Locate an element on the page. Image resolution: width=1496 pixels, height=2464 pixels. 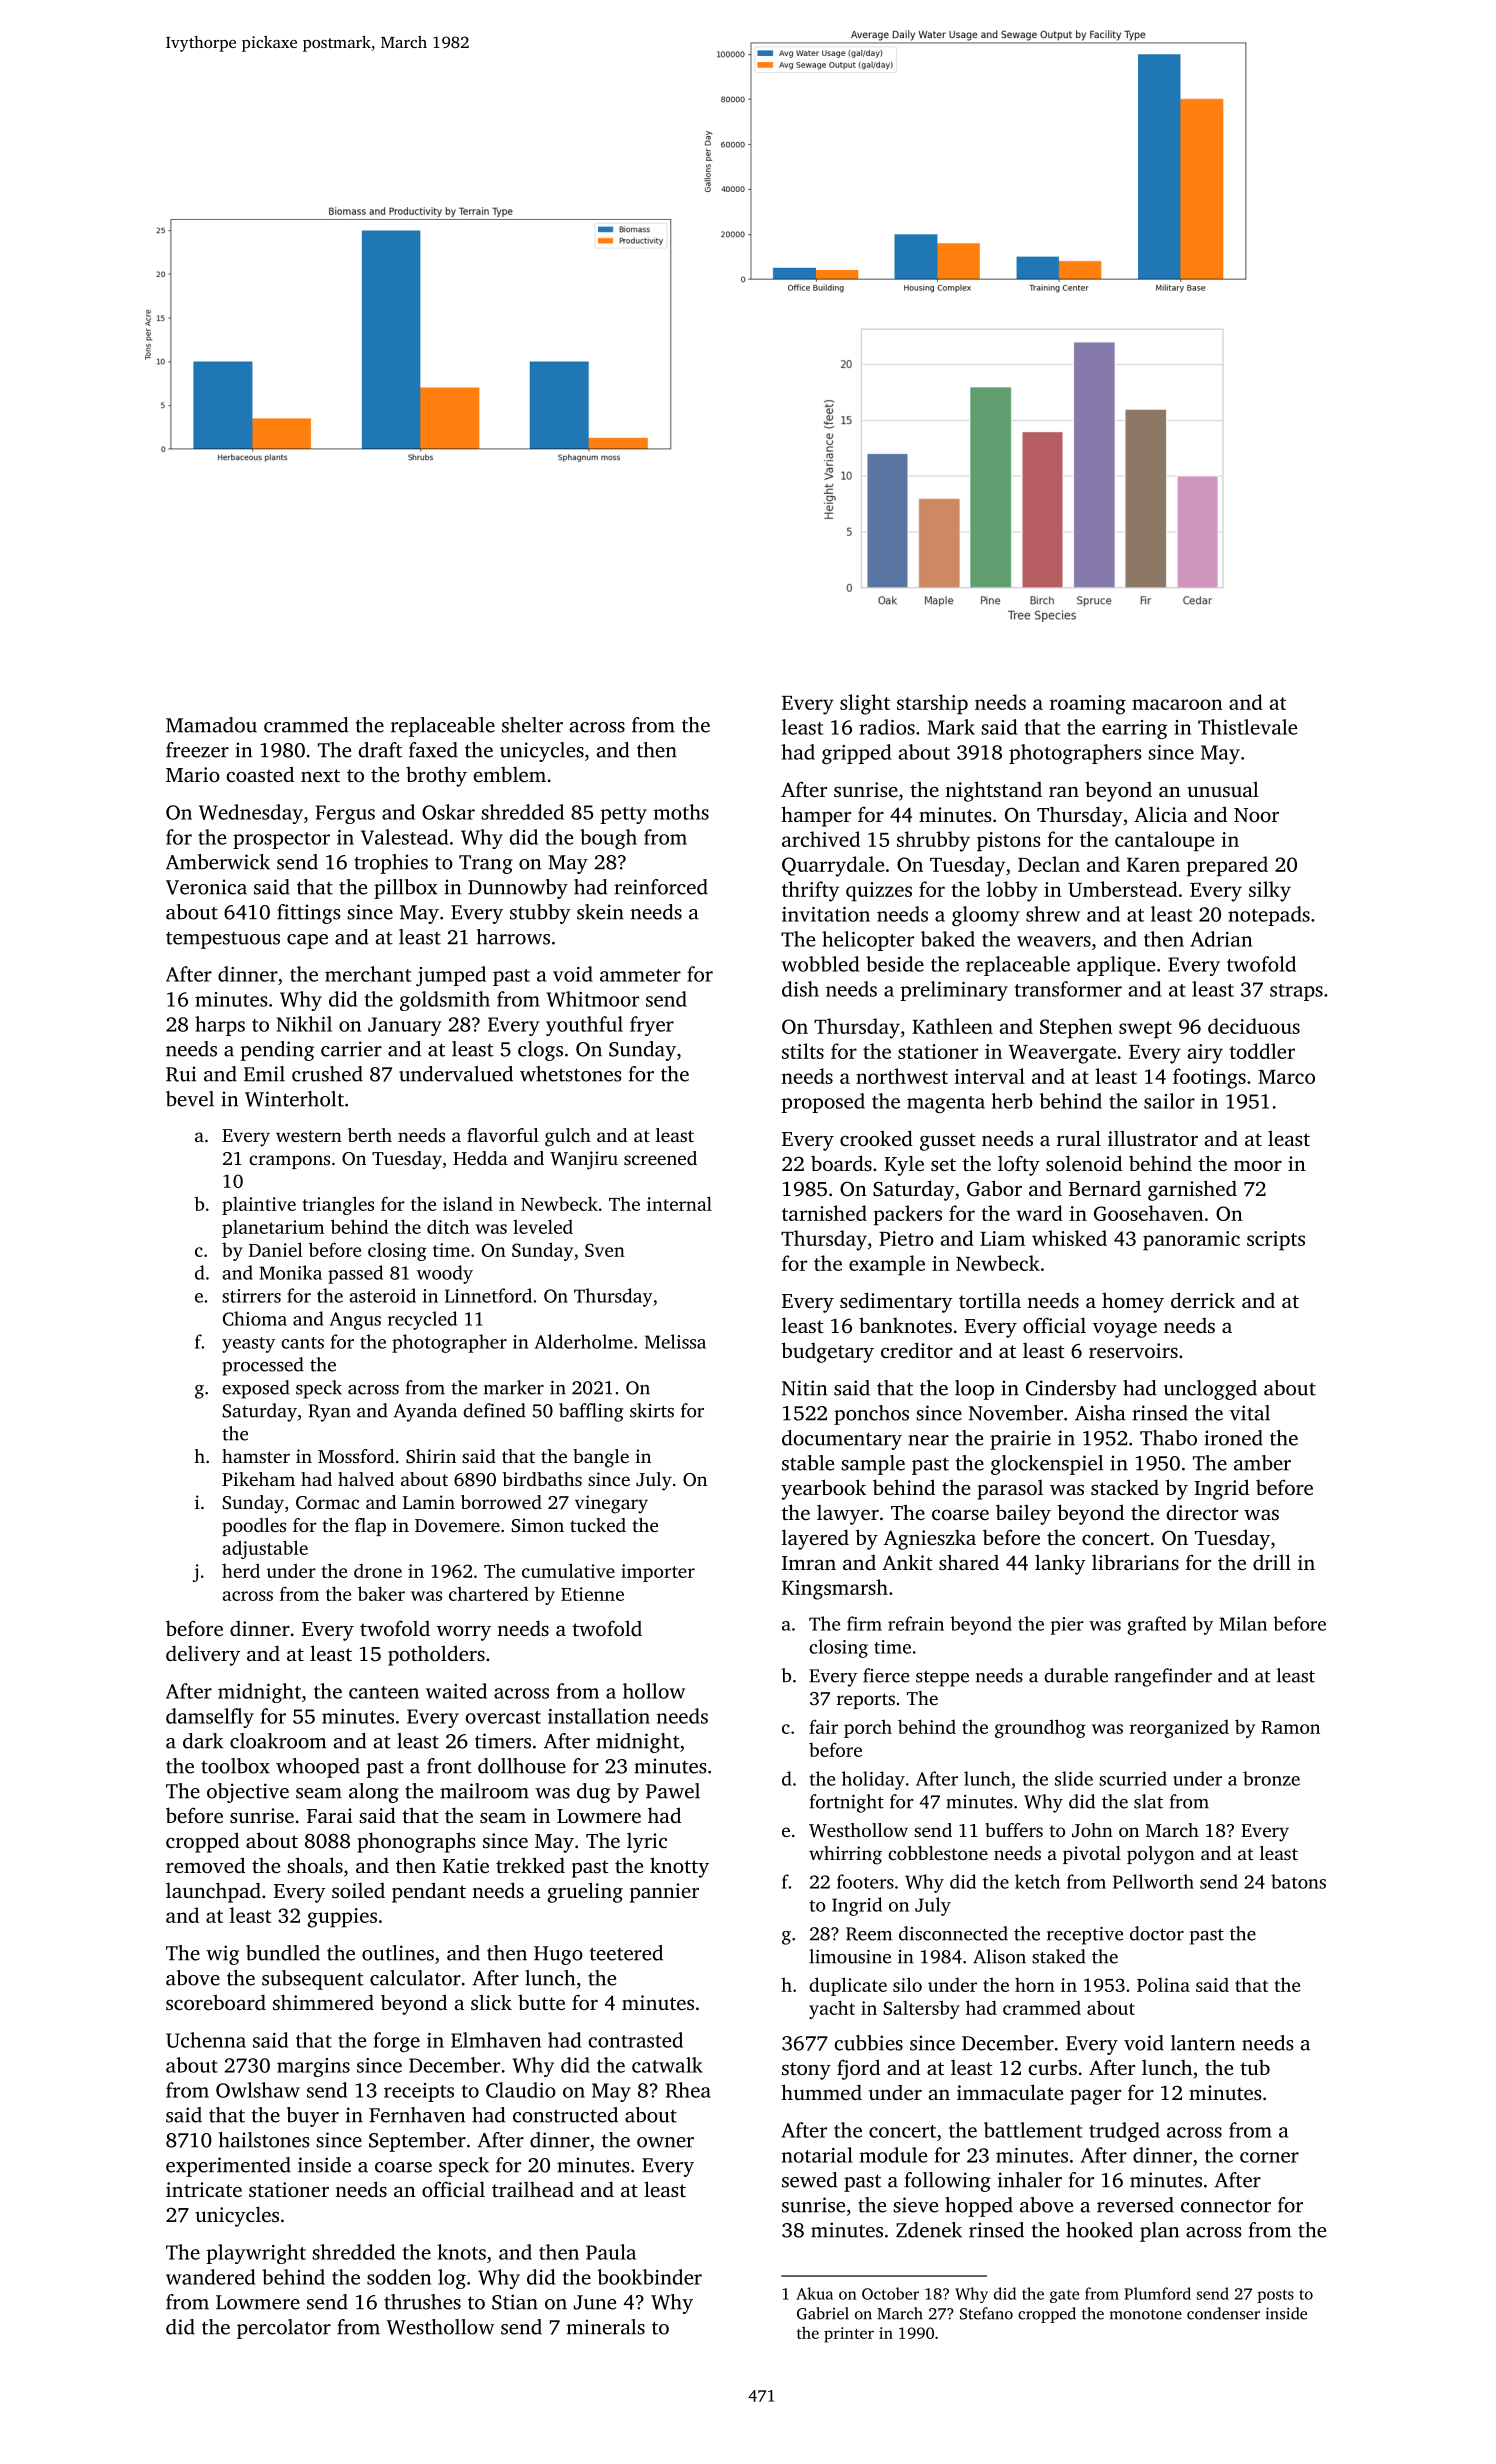
yeasty is located at coordinates (248, 1345).
